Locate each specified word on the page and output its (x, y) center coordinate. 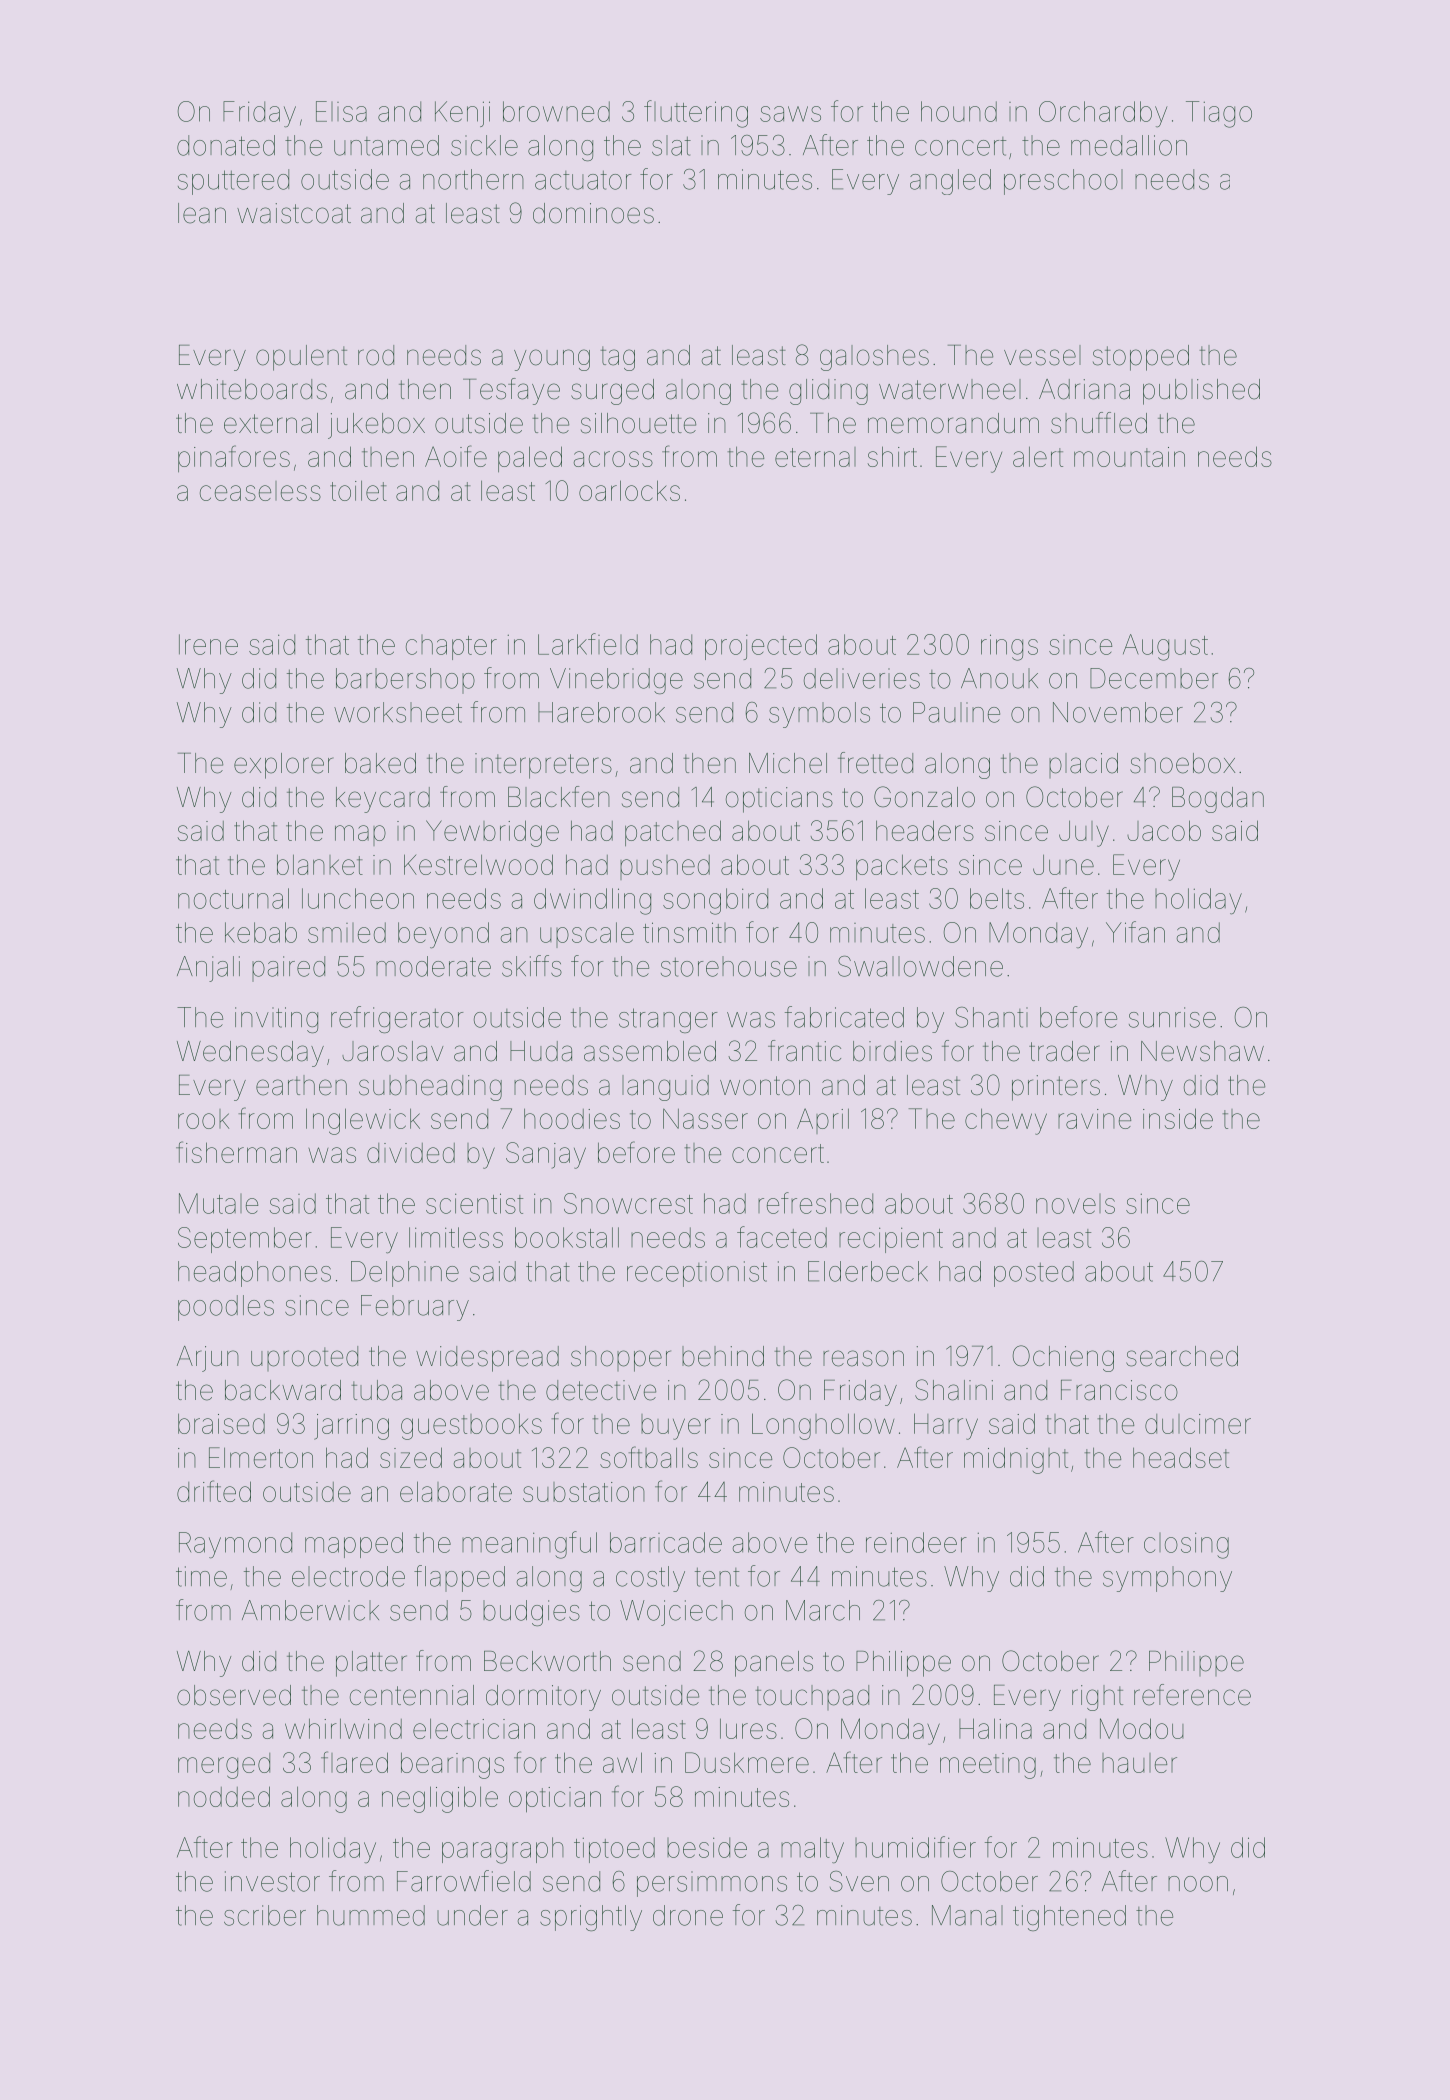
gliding (828, 392)
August (1165, 647)
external (271, 423)
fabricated (844, 1017)
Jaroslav (392, 1051)
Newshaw (1202, 1051)
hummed (371, 1915)
